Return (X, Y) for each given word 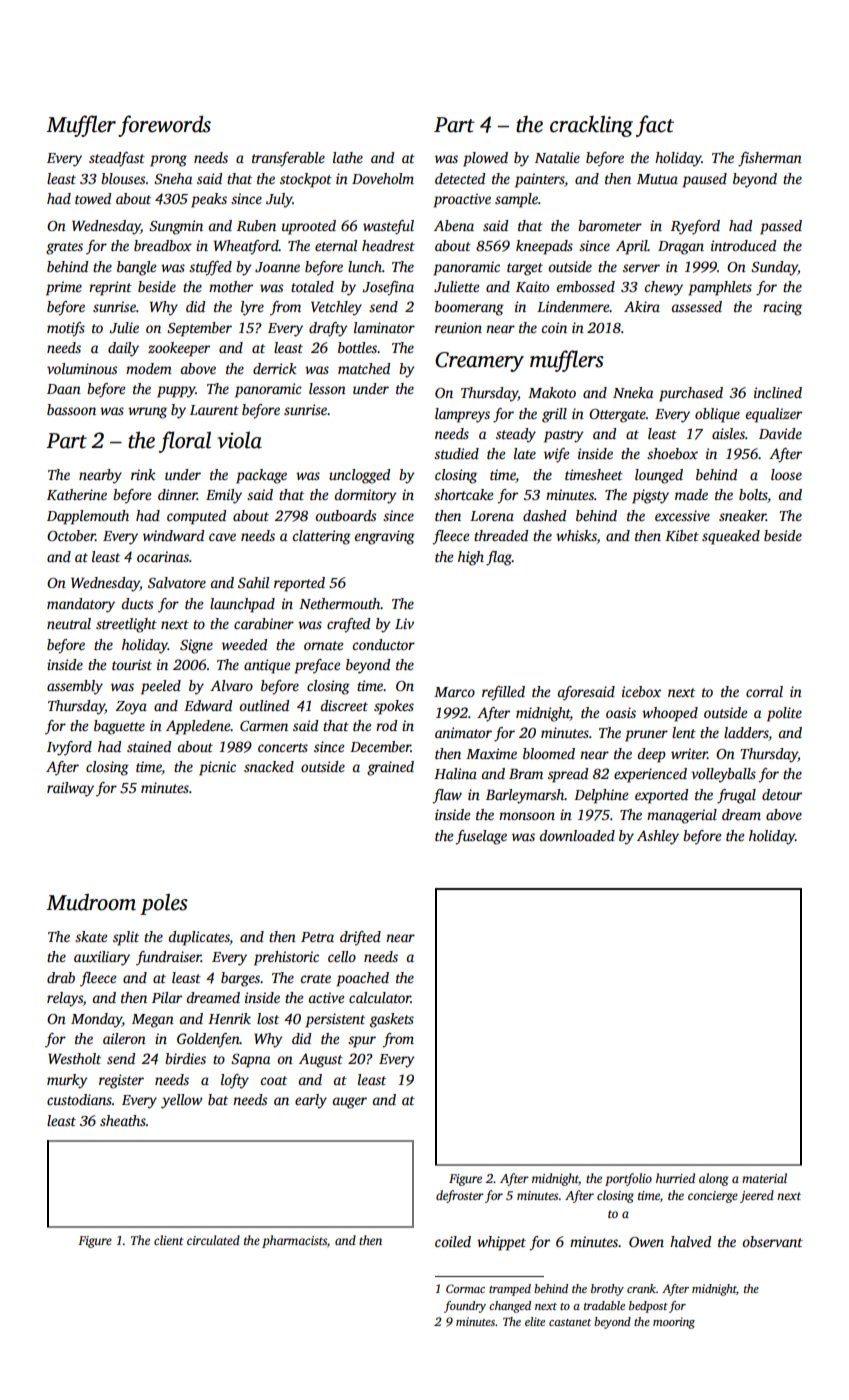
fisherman (770, 159)
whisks (576, 537)
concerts (283, 747)
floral (185, 442)
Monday (96, 1020)
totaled (312, 286)
